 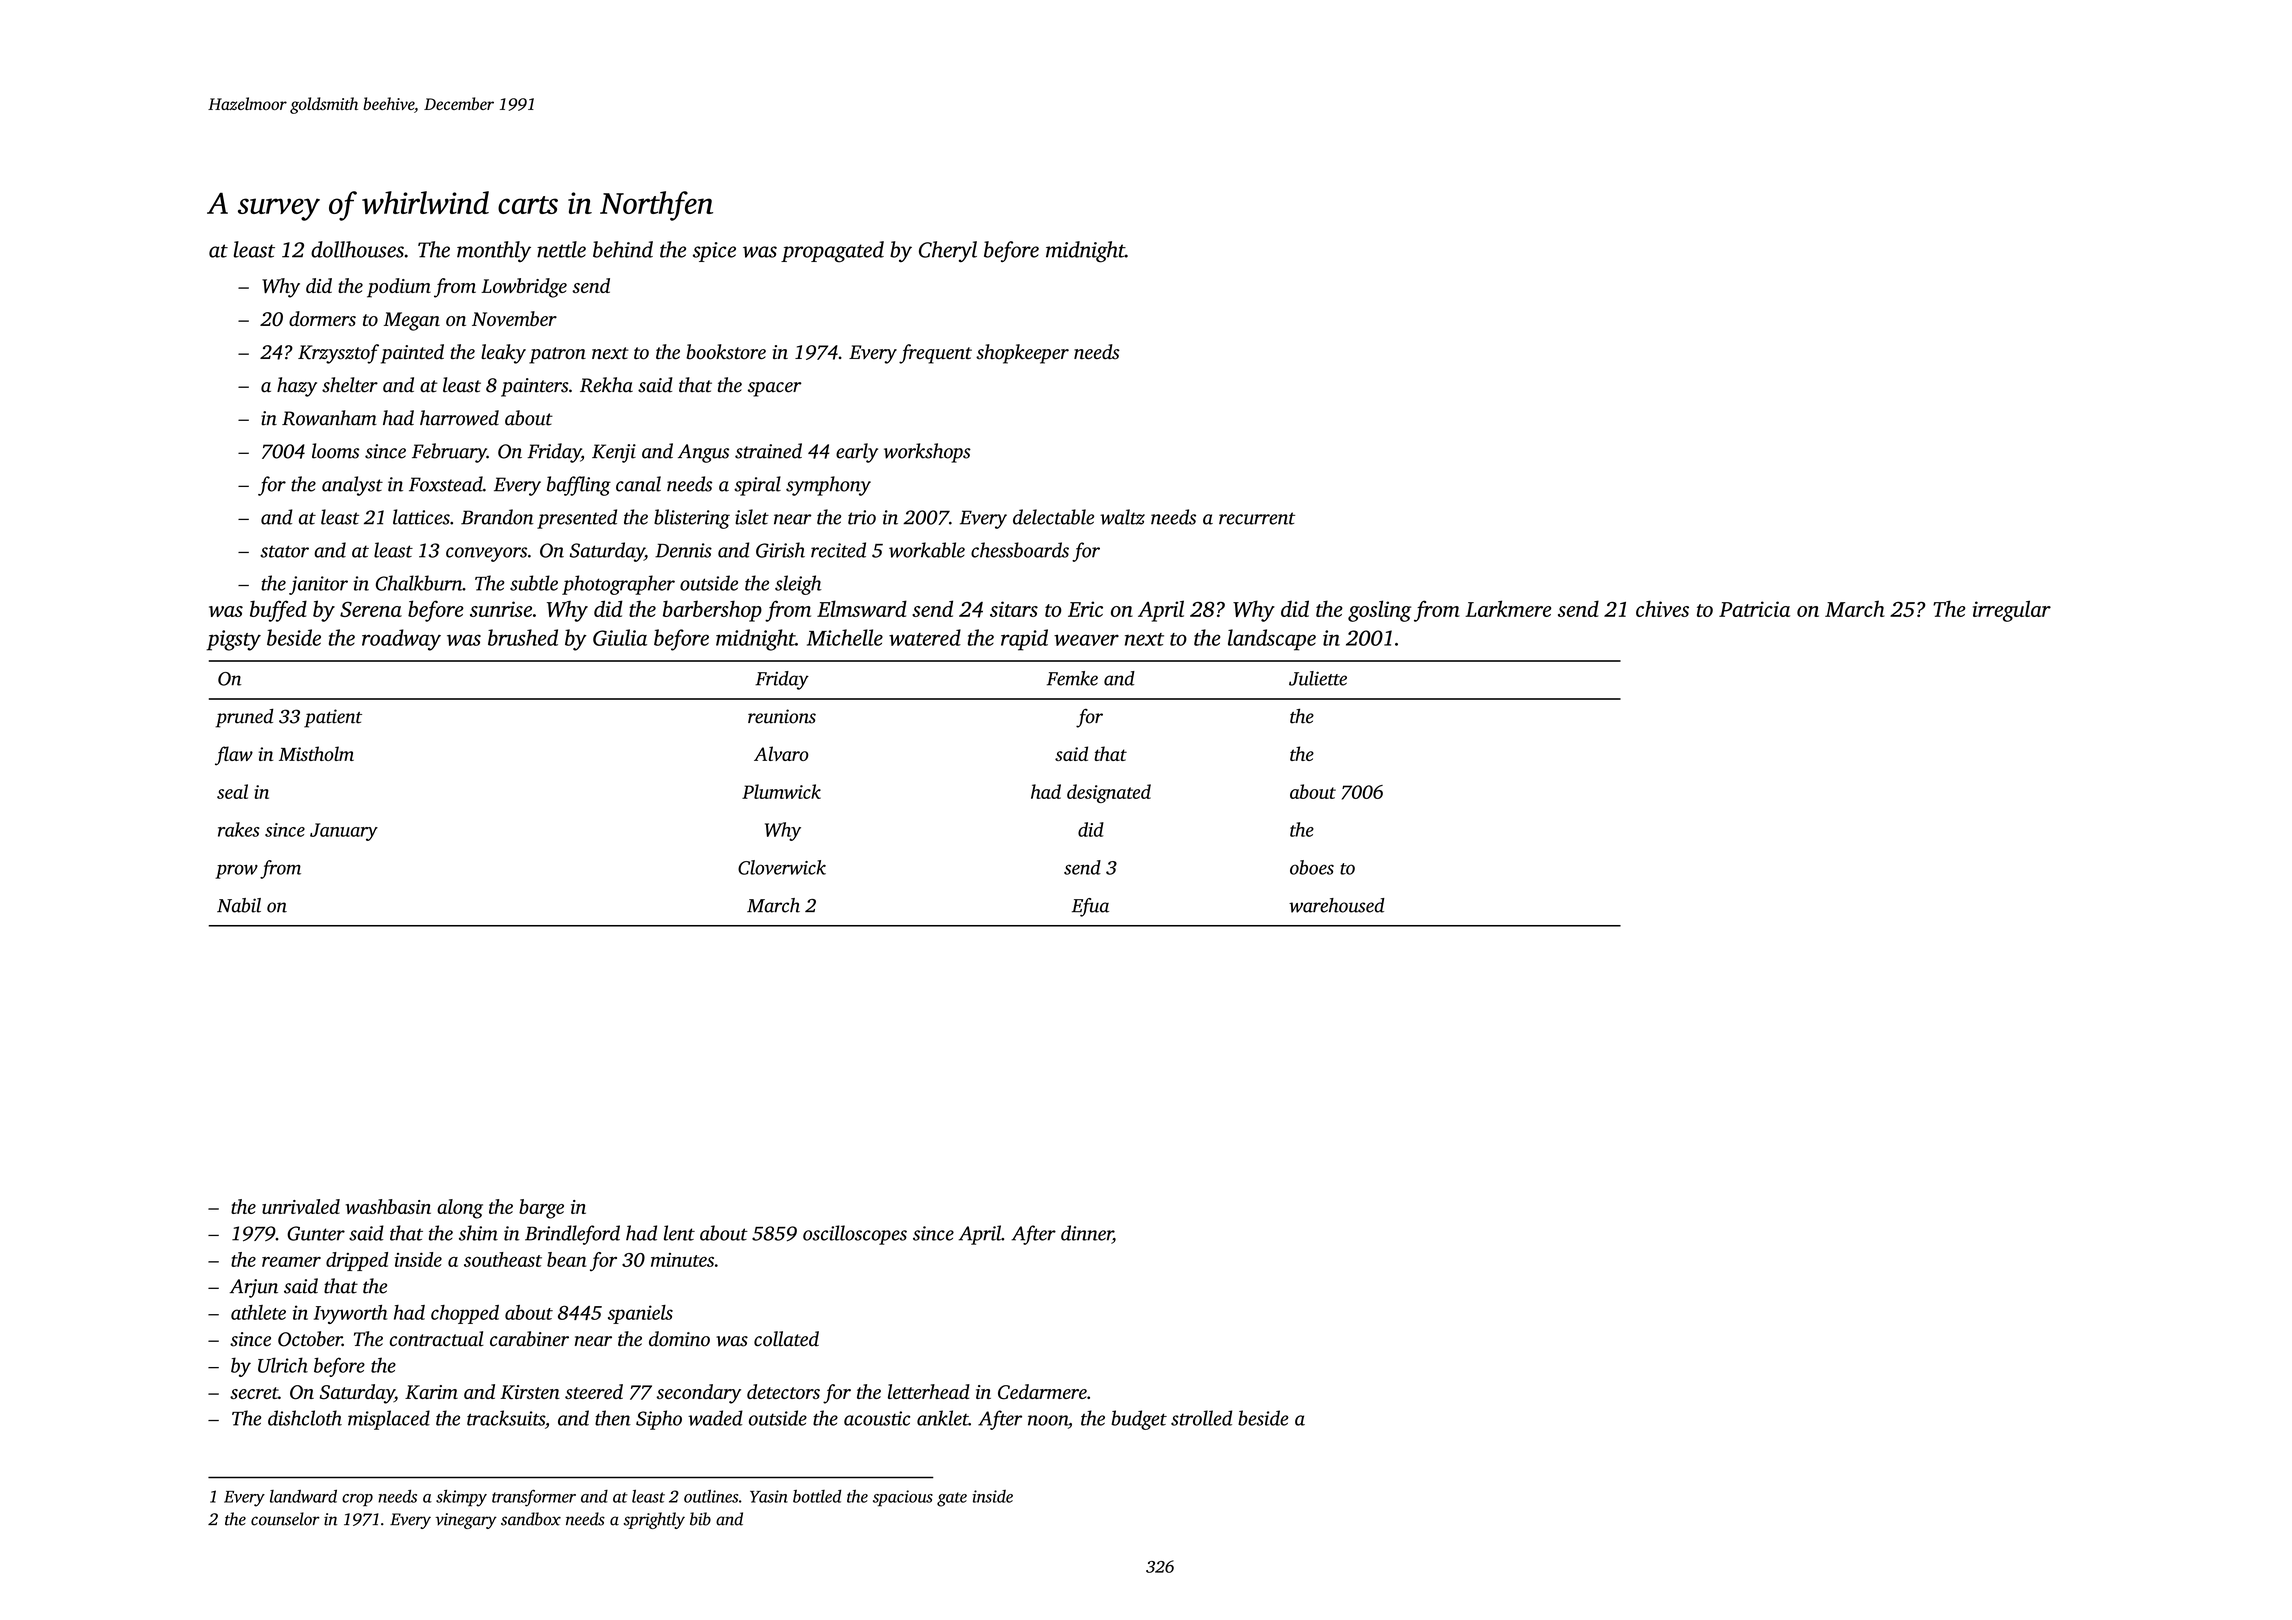 What do you see at coordinates (1022, 354) in the page?
I see `shopkeeper` at bounding box center [1022, 354].
